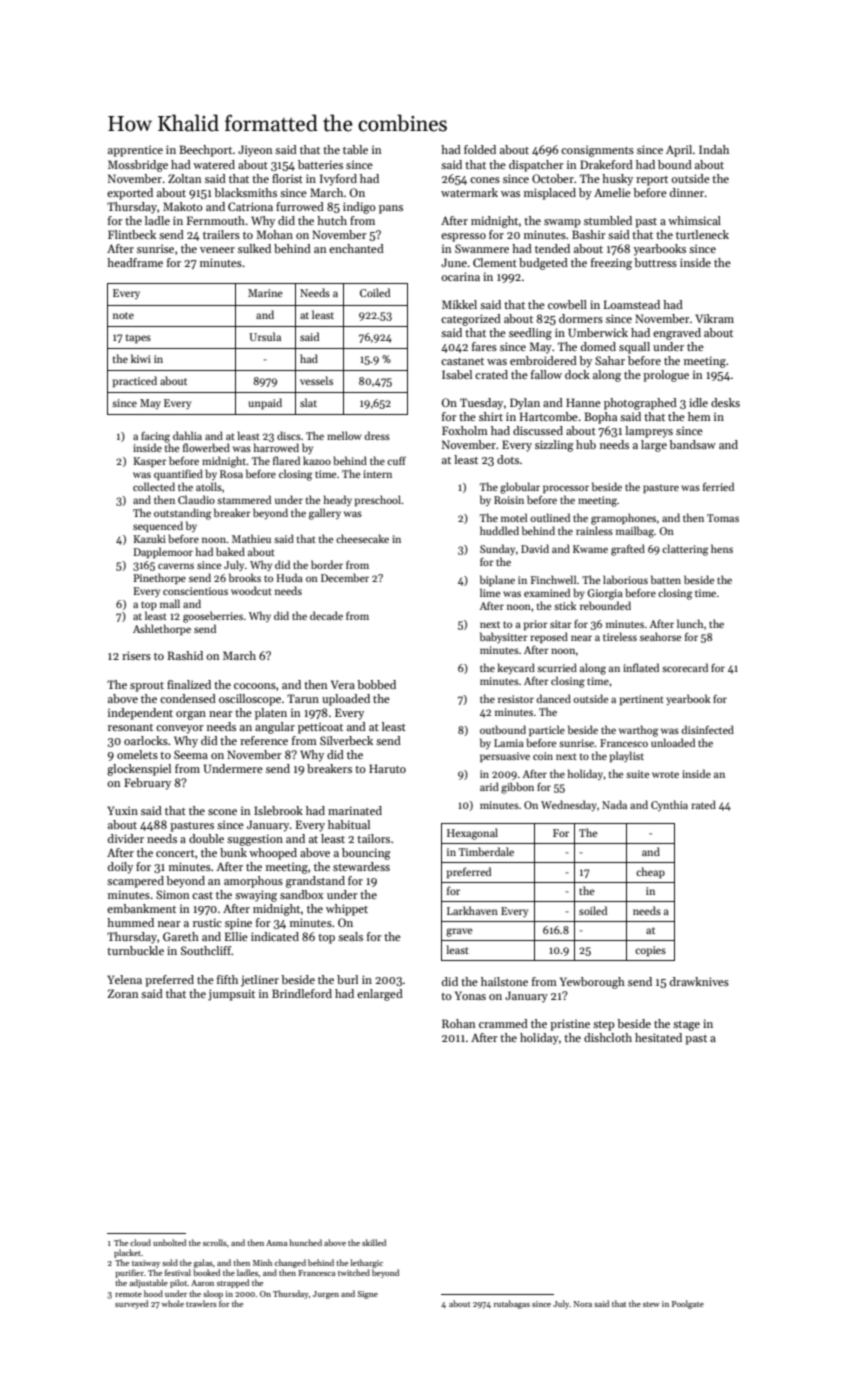 The image size is (849, 1400). Describe the element at coordinates (367, 1295) in the screenshot. I see `Signe` at that location.
